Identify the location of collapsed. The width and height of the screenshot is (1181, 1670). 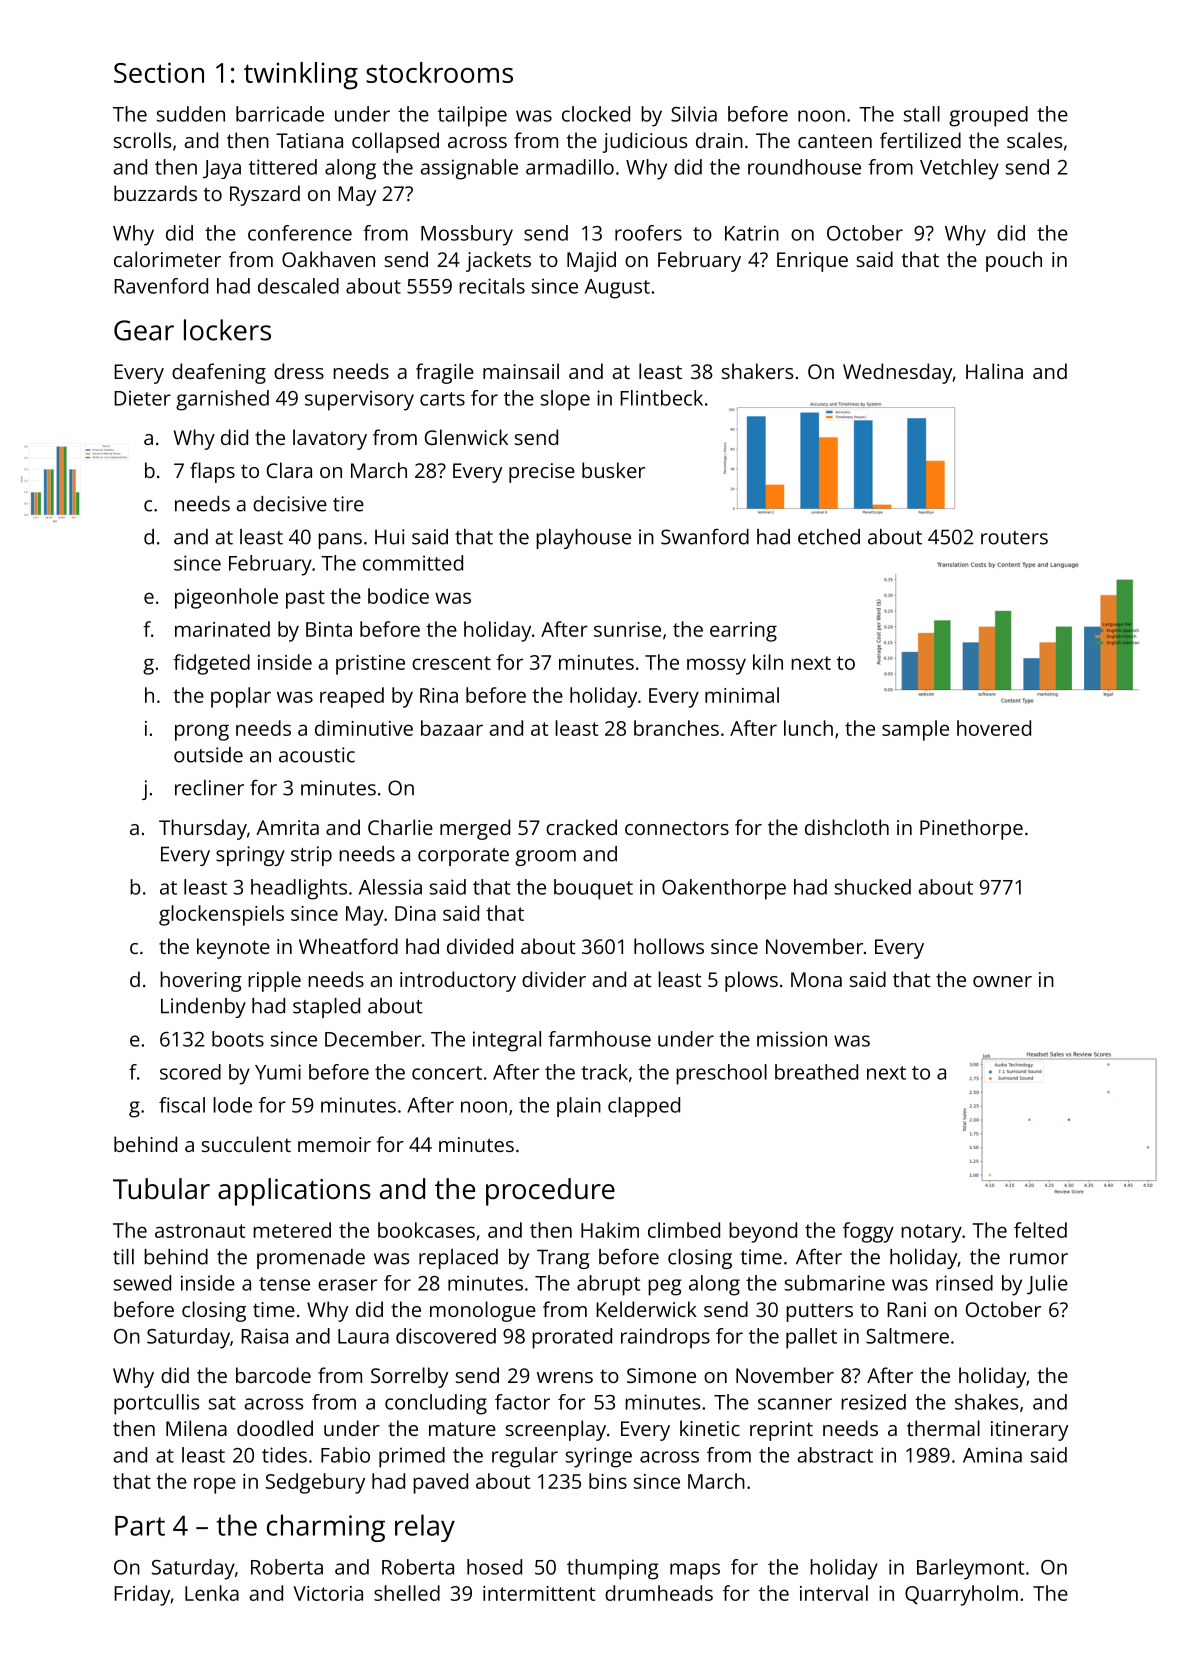
(395, 142).
